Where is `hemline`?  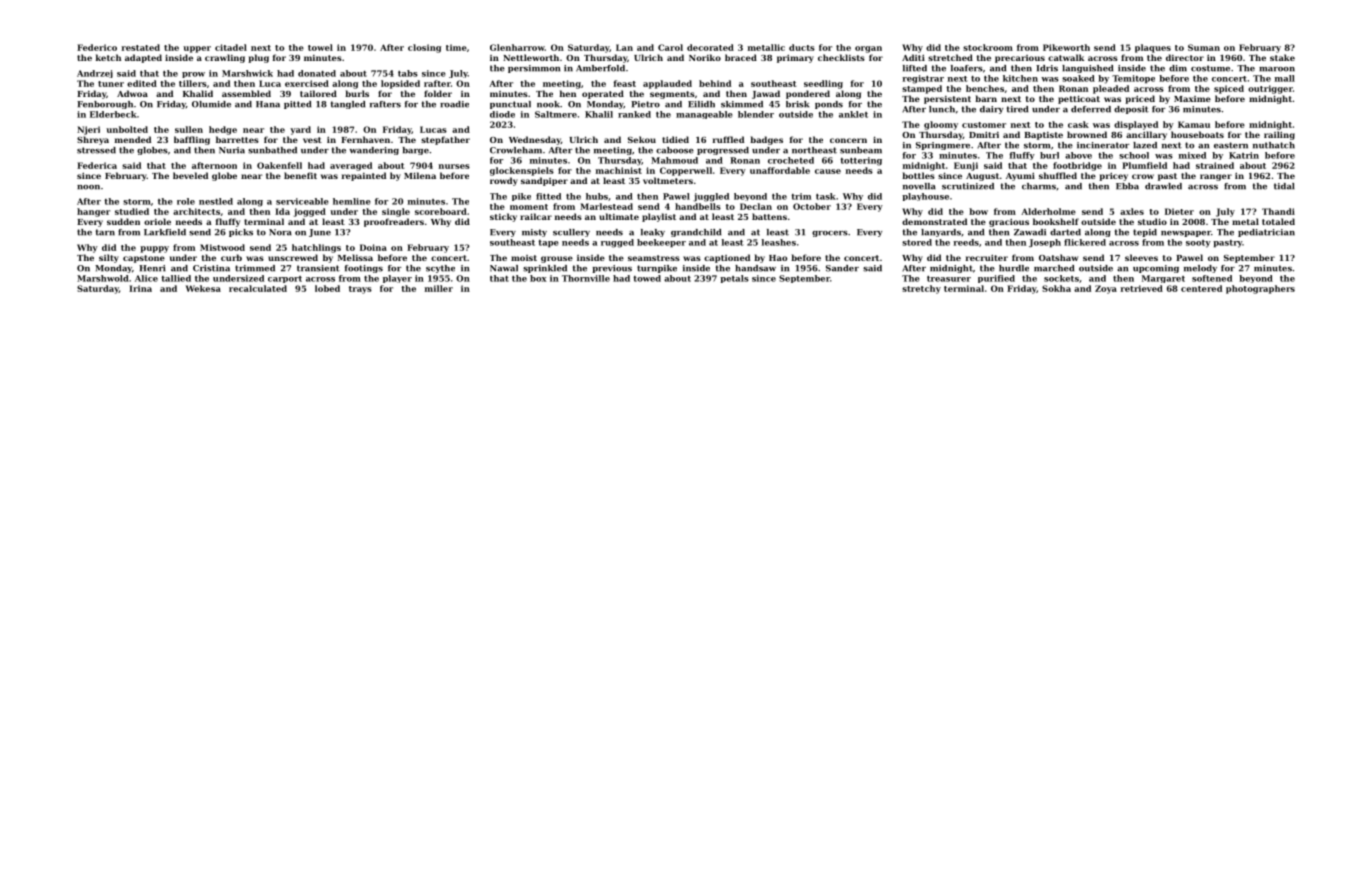
hemline is located at coordinates (352, 201).
